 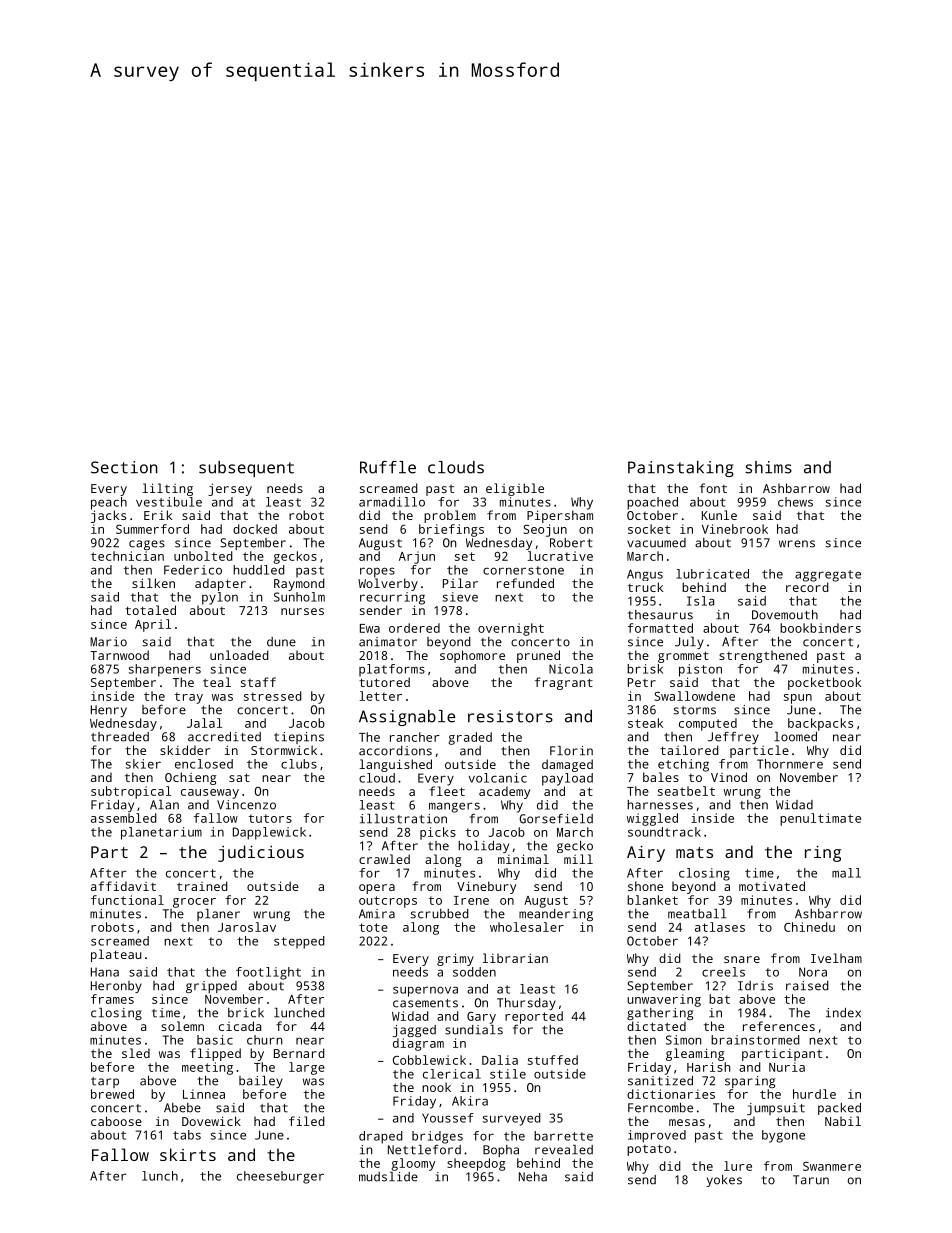 I want to click on vacuumed, so click(x=656, y=543).
